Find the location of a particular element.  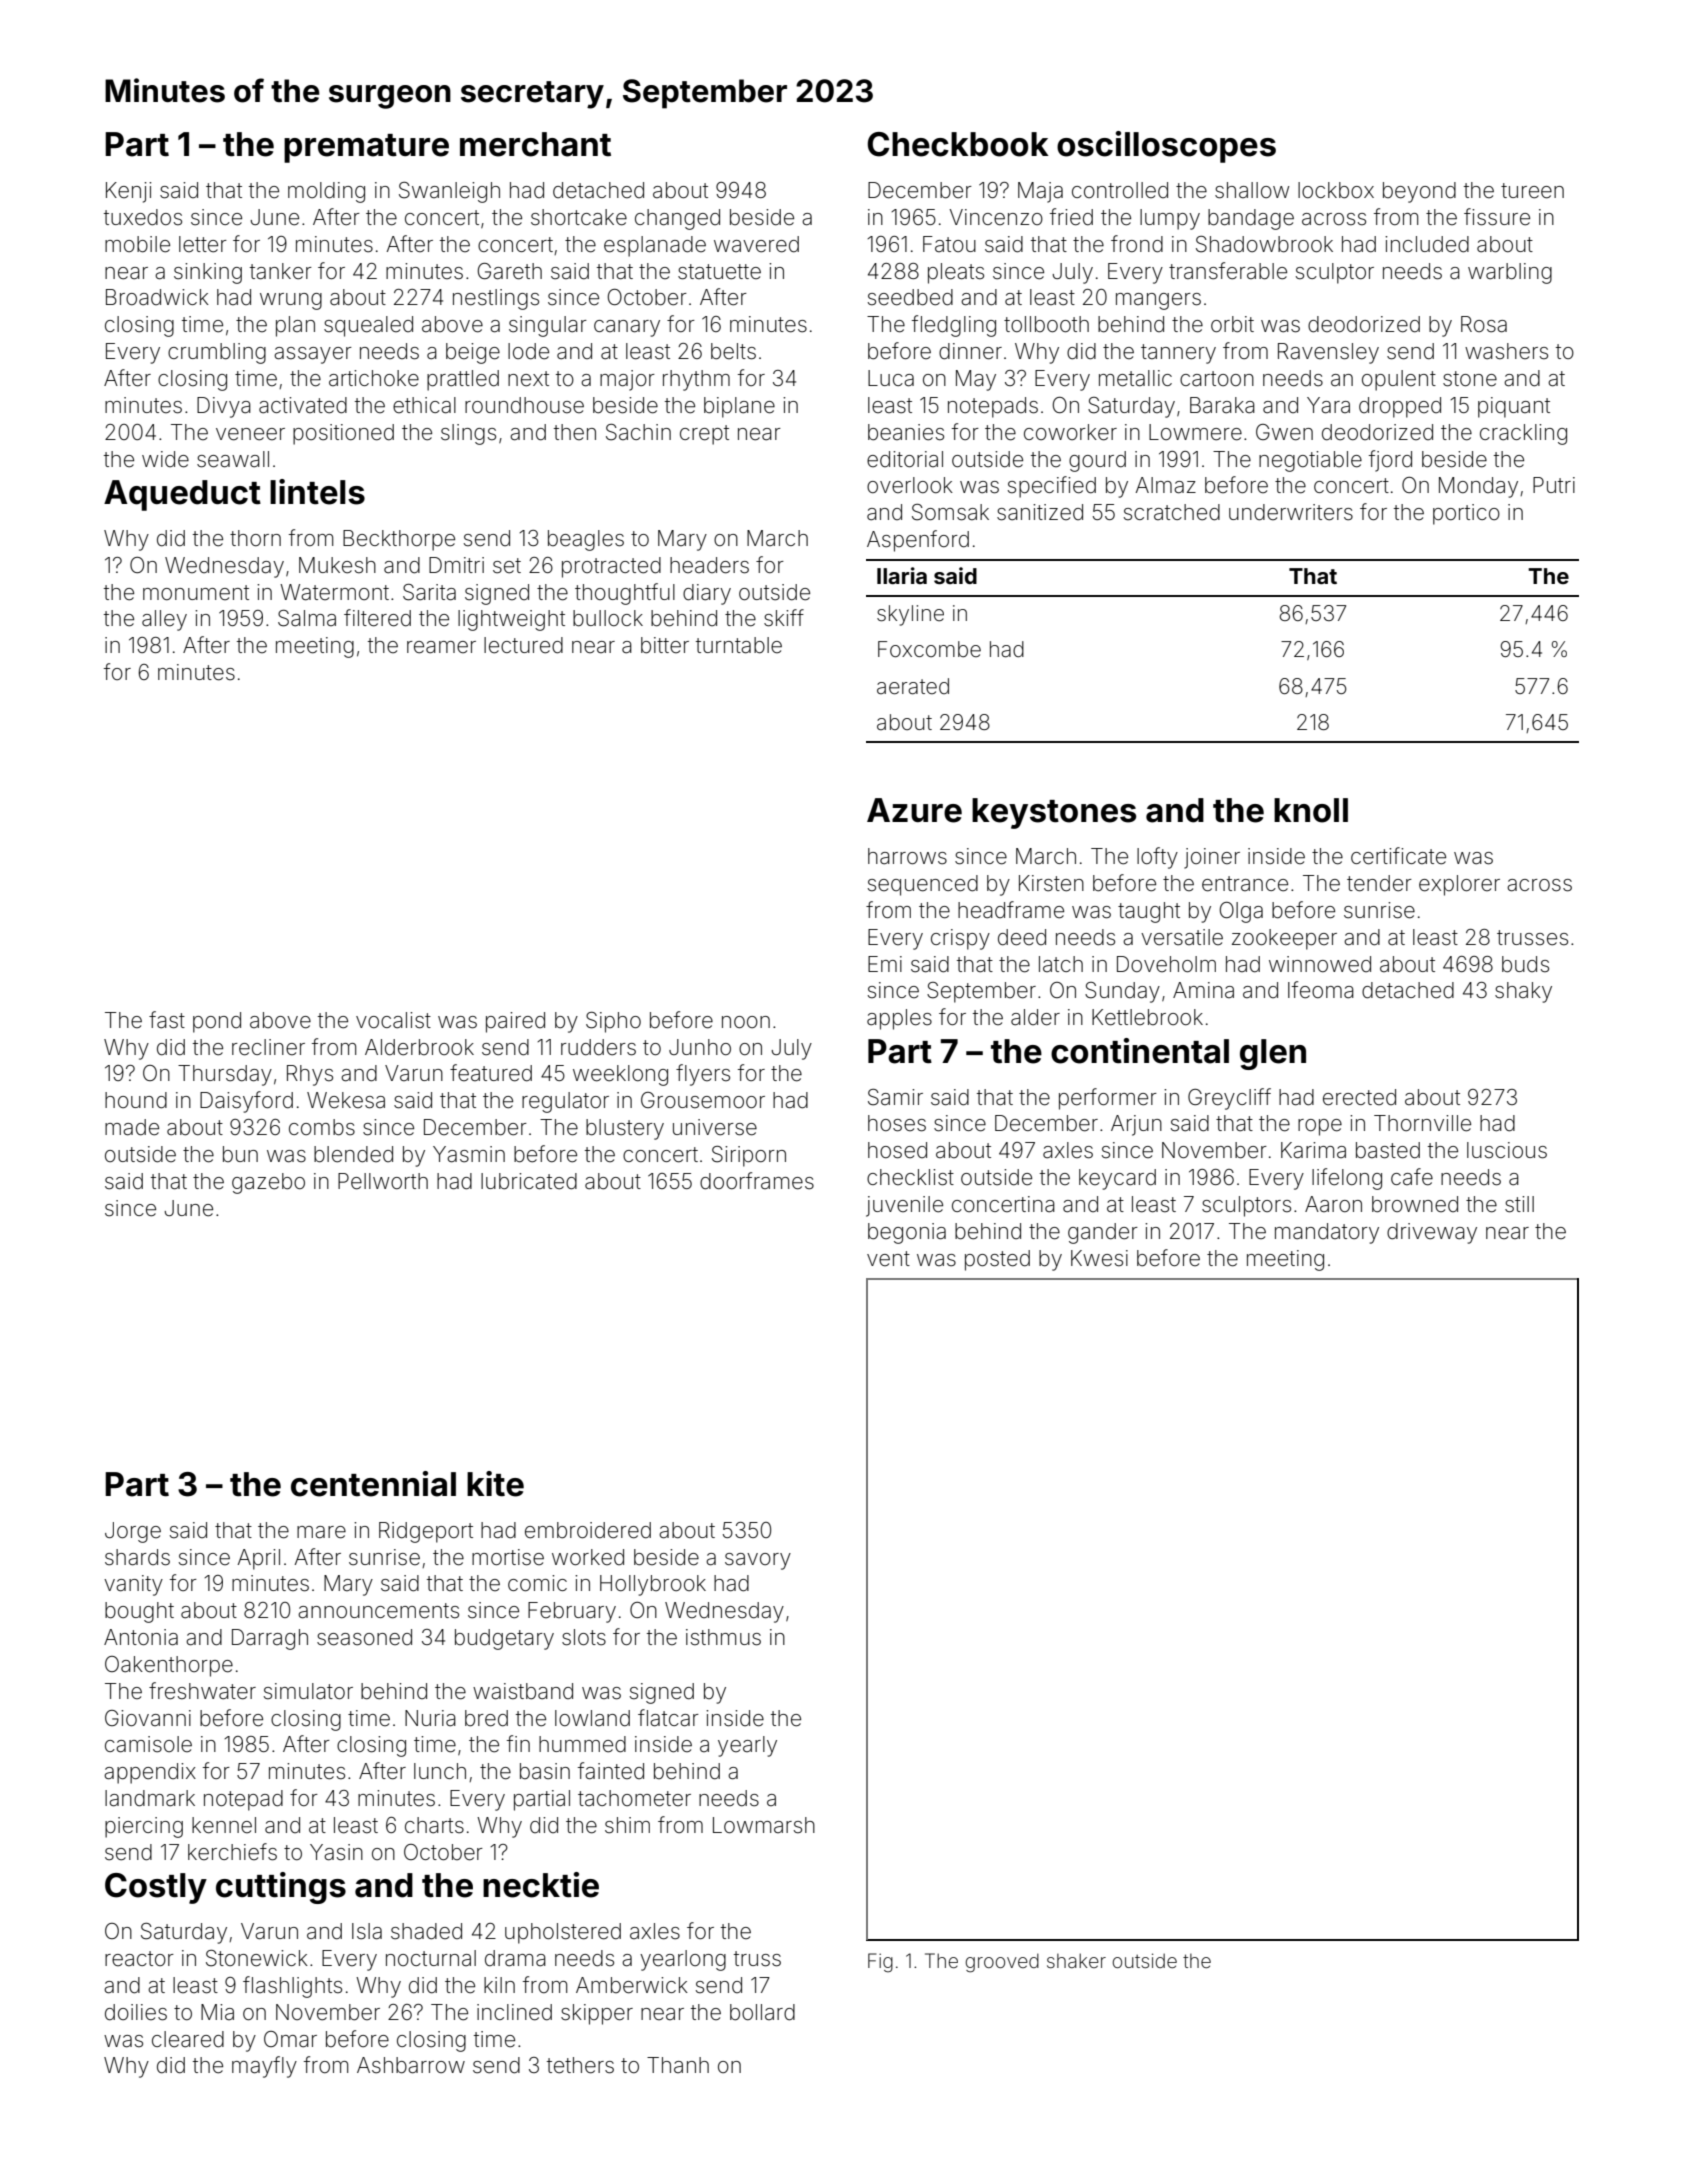

lumpy is located at coordinates (1170, 219).
